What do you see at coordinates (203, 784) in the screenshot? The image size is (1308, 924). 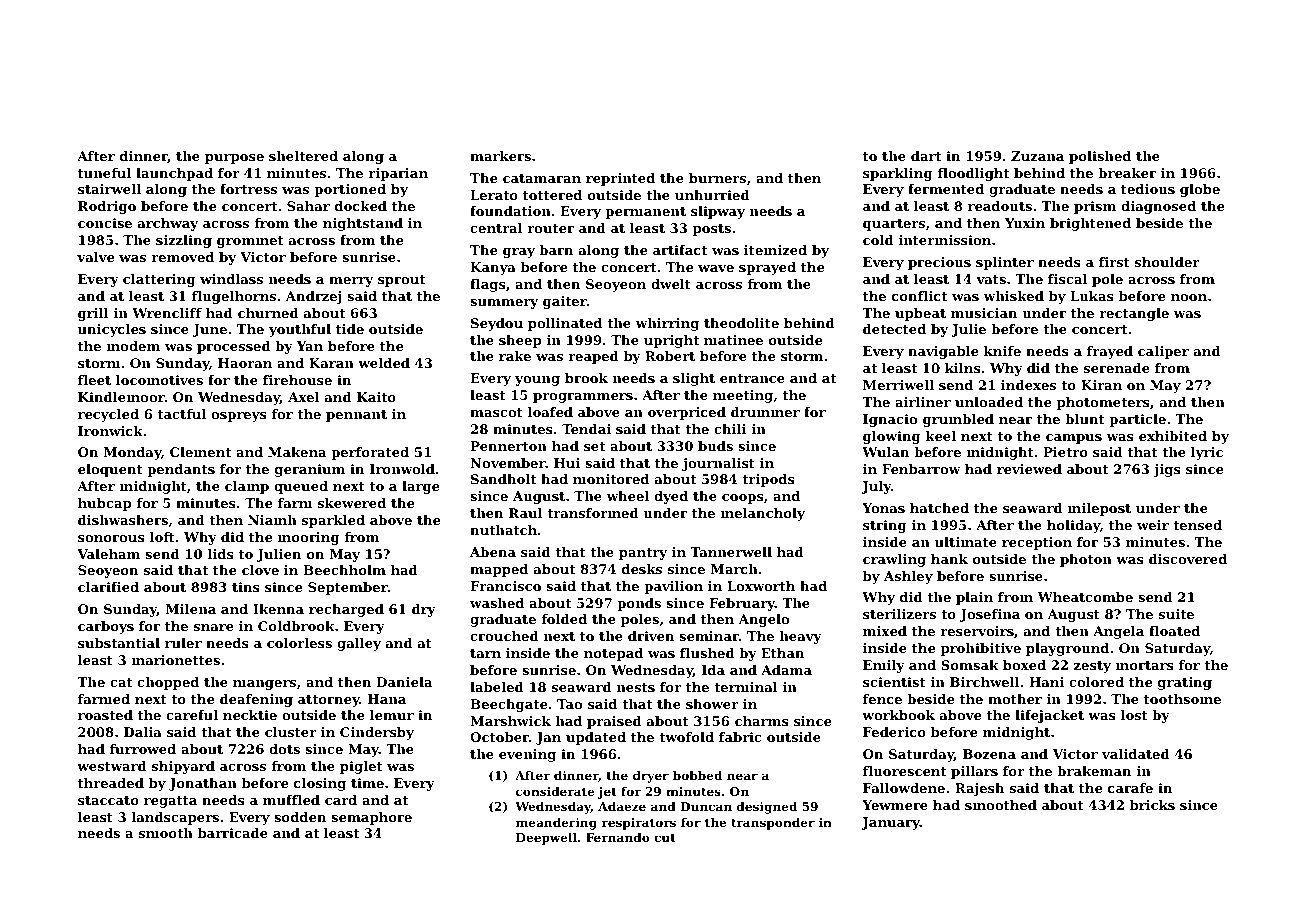 I see `Jonathan` at bounding box center [203, 784].
